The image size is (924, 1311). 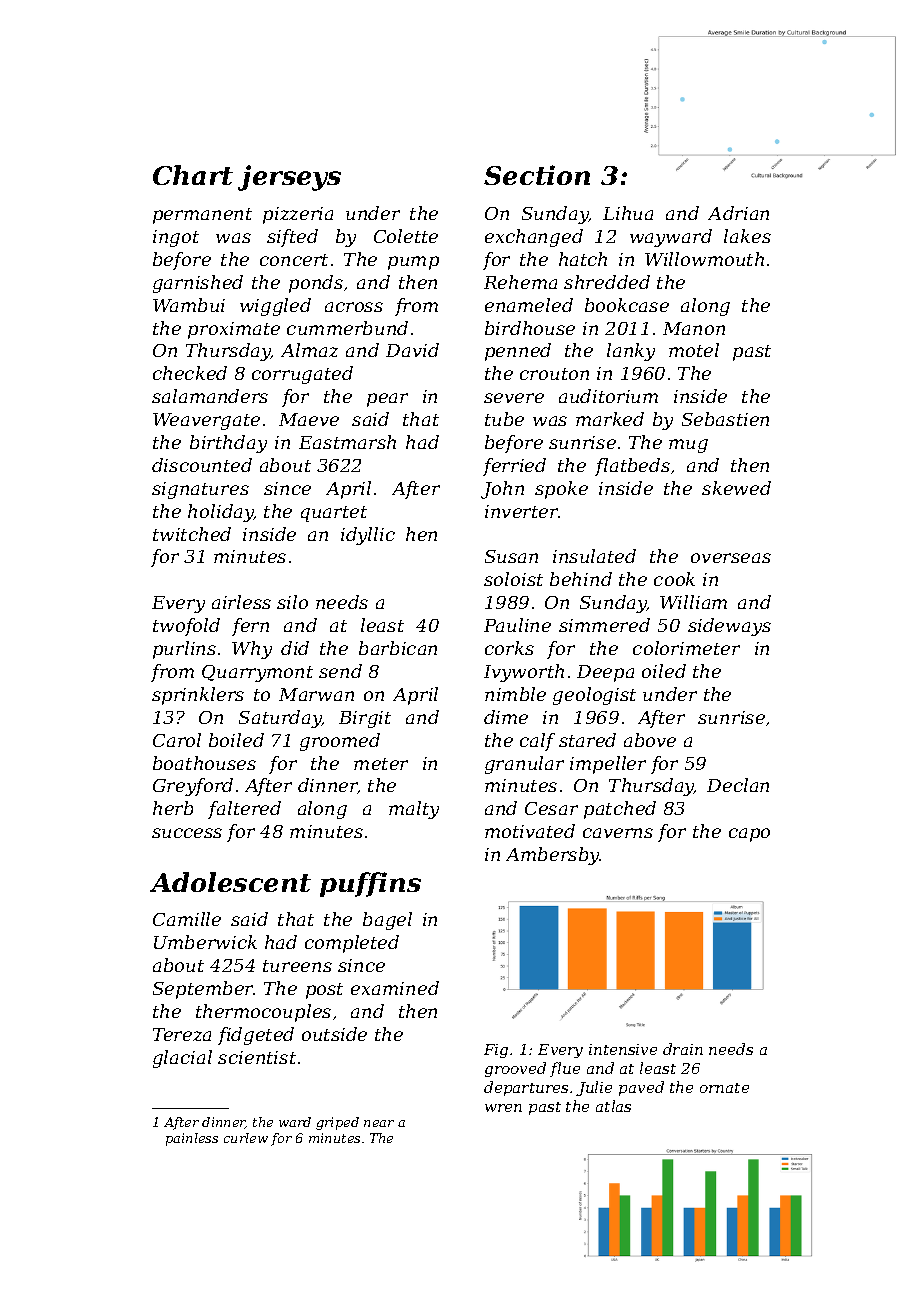 What do you see at coordinates (406, 236) in the screenshot?
I see `Colette` at bounding box center [406, 236].
